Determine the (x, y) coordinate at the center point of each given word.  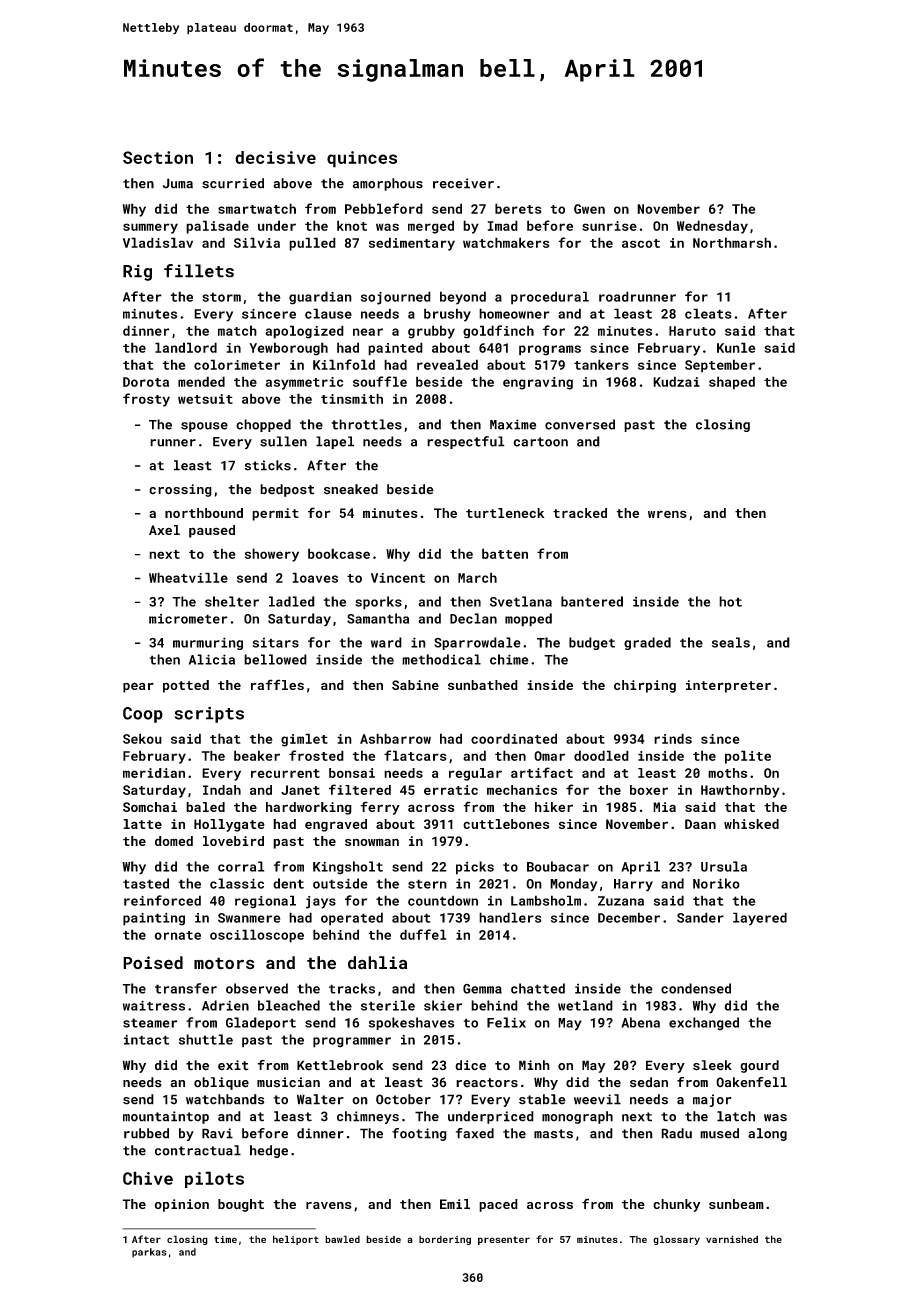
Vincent (398, 578)
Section (158, 157)
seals (731, 642)
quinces (362, 159)
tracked (580, 513)
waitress (154, 1005)
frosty (146, 400)
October (403, 1099)
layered (760, 919)
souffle (380, 381)
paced (498, 1205)
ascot (641, 243)
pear (138, 687)
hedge (269, 1151)
